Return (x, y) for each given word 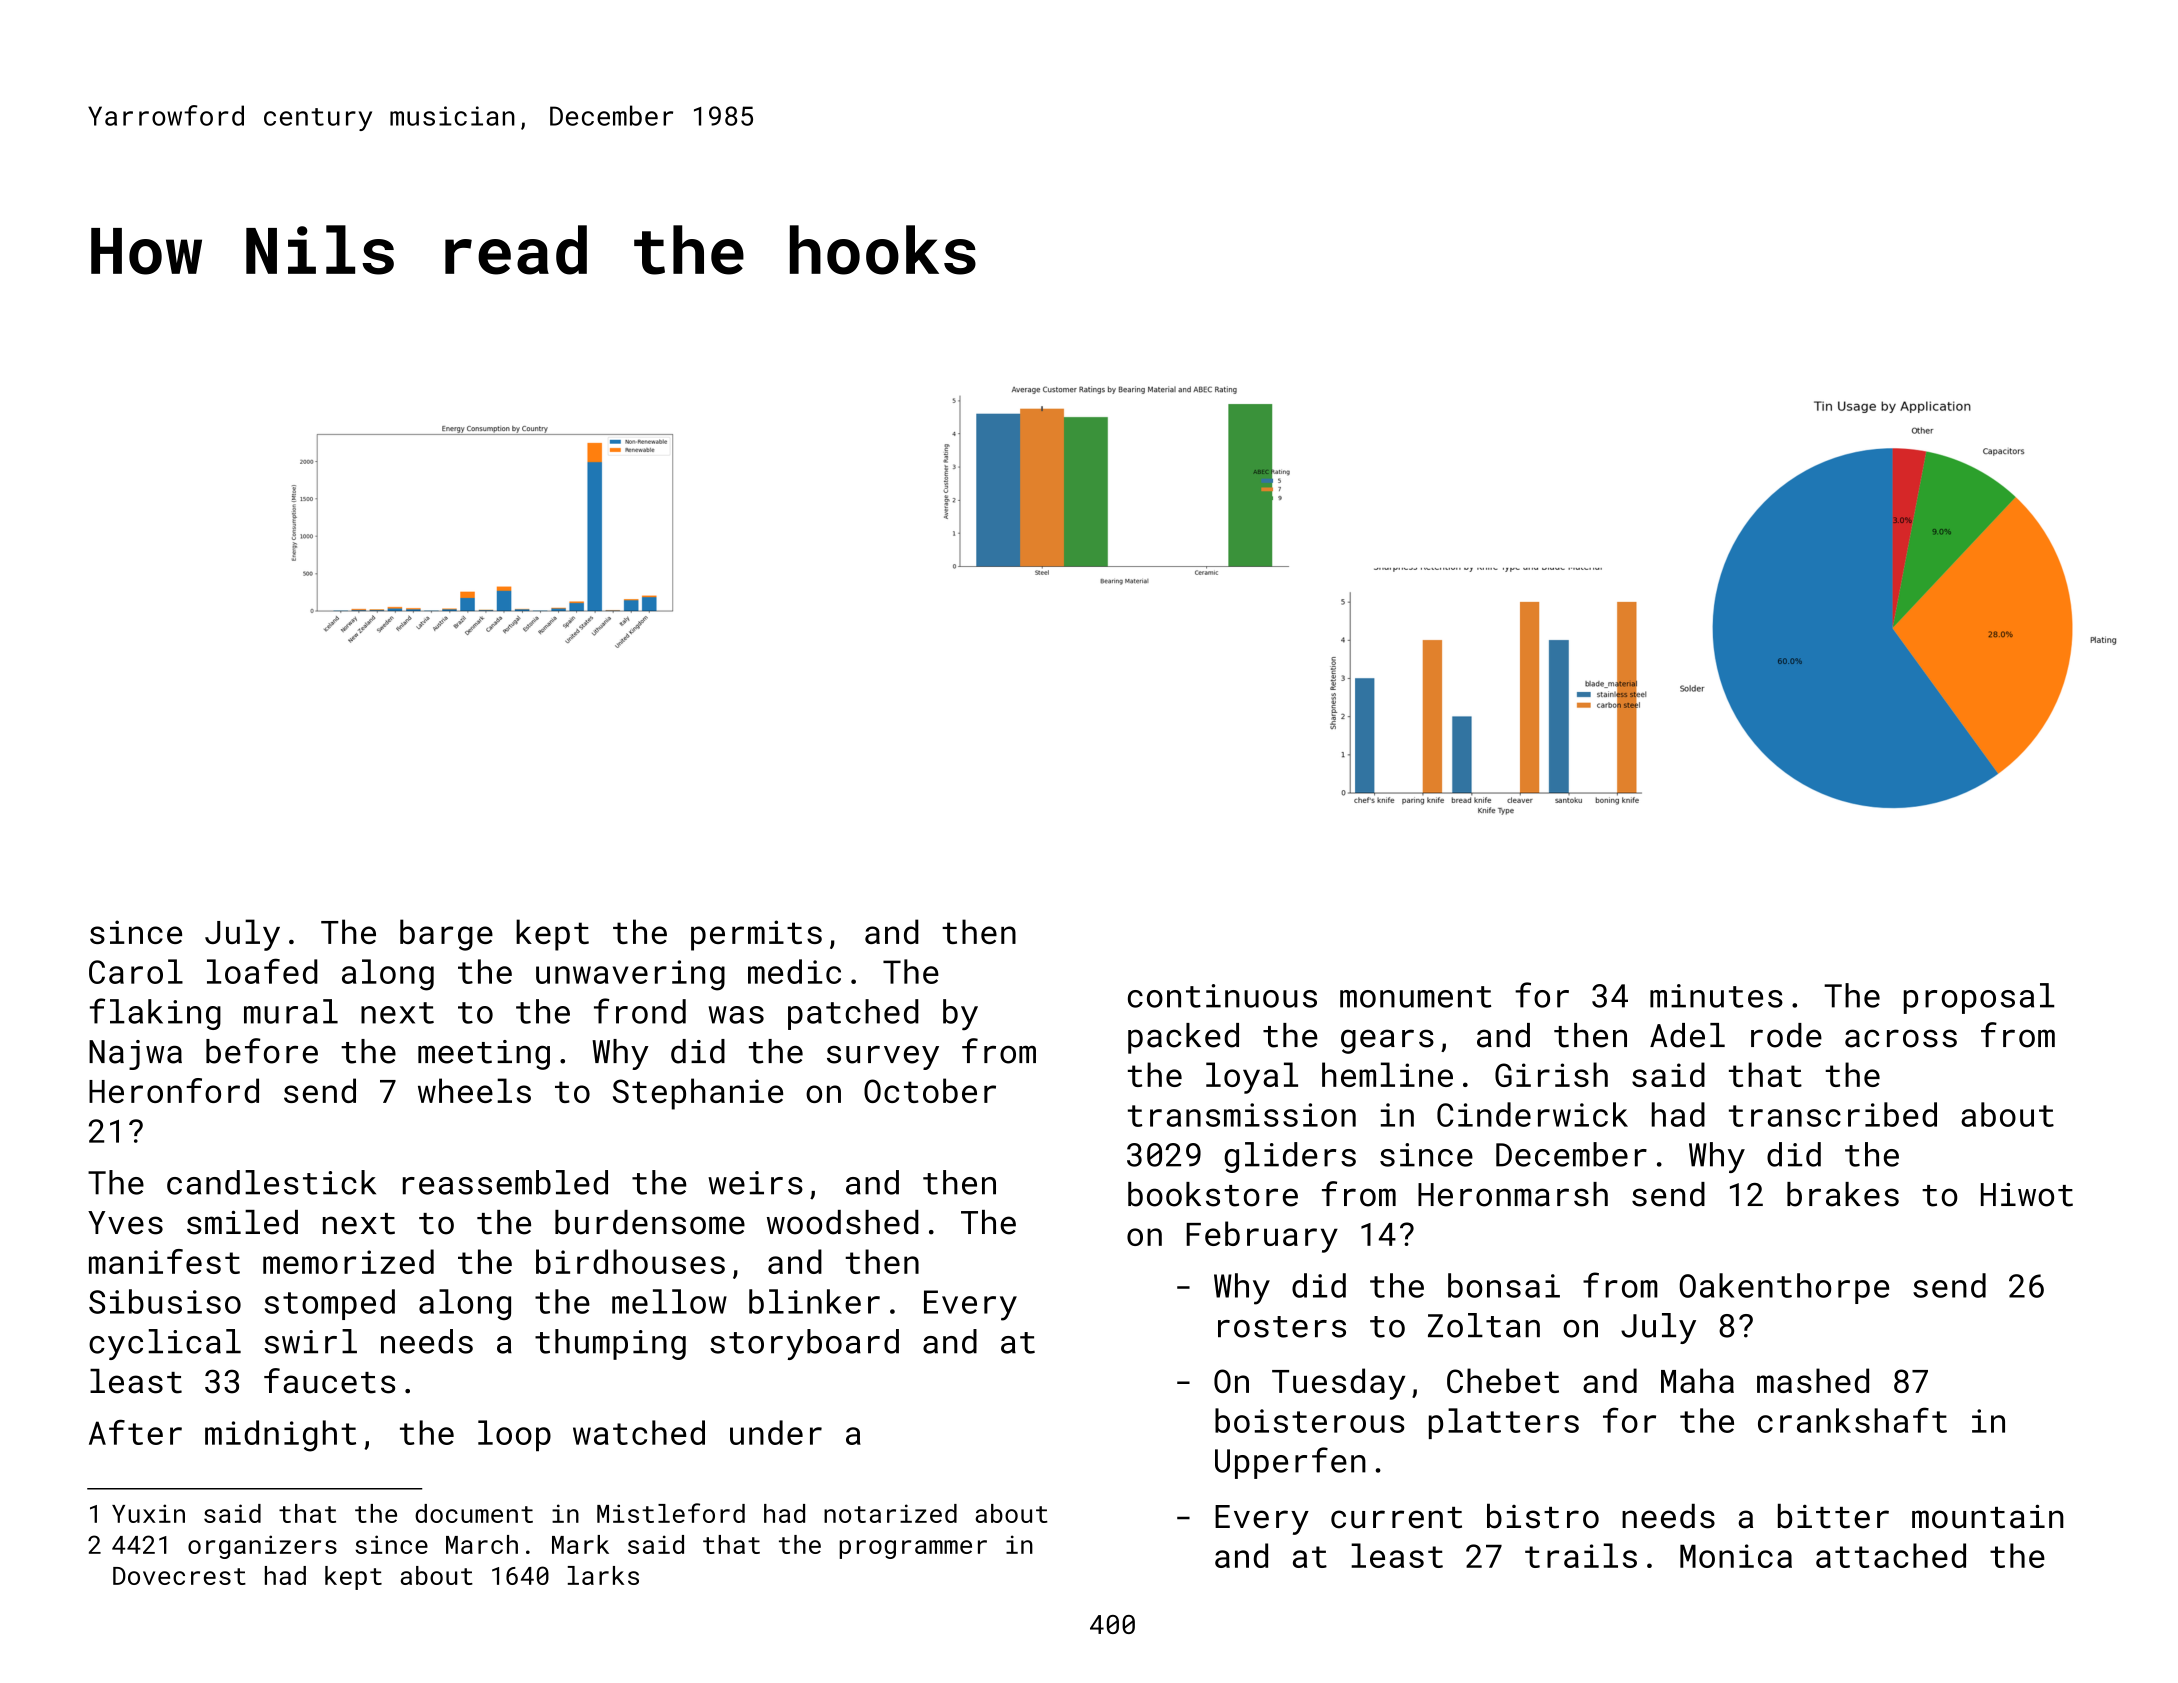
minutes (1716, 996)
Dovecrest (179, 1576)
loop (514, 1435)
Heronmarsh (1513, 1194)
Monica (1736, 1556)
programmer (913, 1549)
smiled (242, 1222)
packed (1183, 1038)
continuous (1222, 996)
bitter (1833, 1516)
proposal (1979, 998)
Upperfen (1290, 1463)
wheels (474, 1090)
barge (446, 935)
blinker (814, 1301)
